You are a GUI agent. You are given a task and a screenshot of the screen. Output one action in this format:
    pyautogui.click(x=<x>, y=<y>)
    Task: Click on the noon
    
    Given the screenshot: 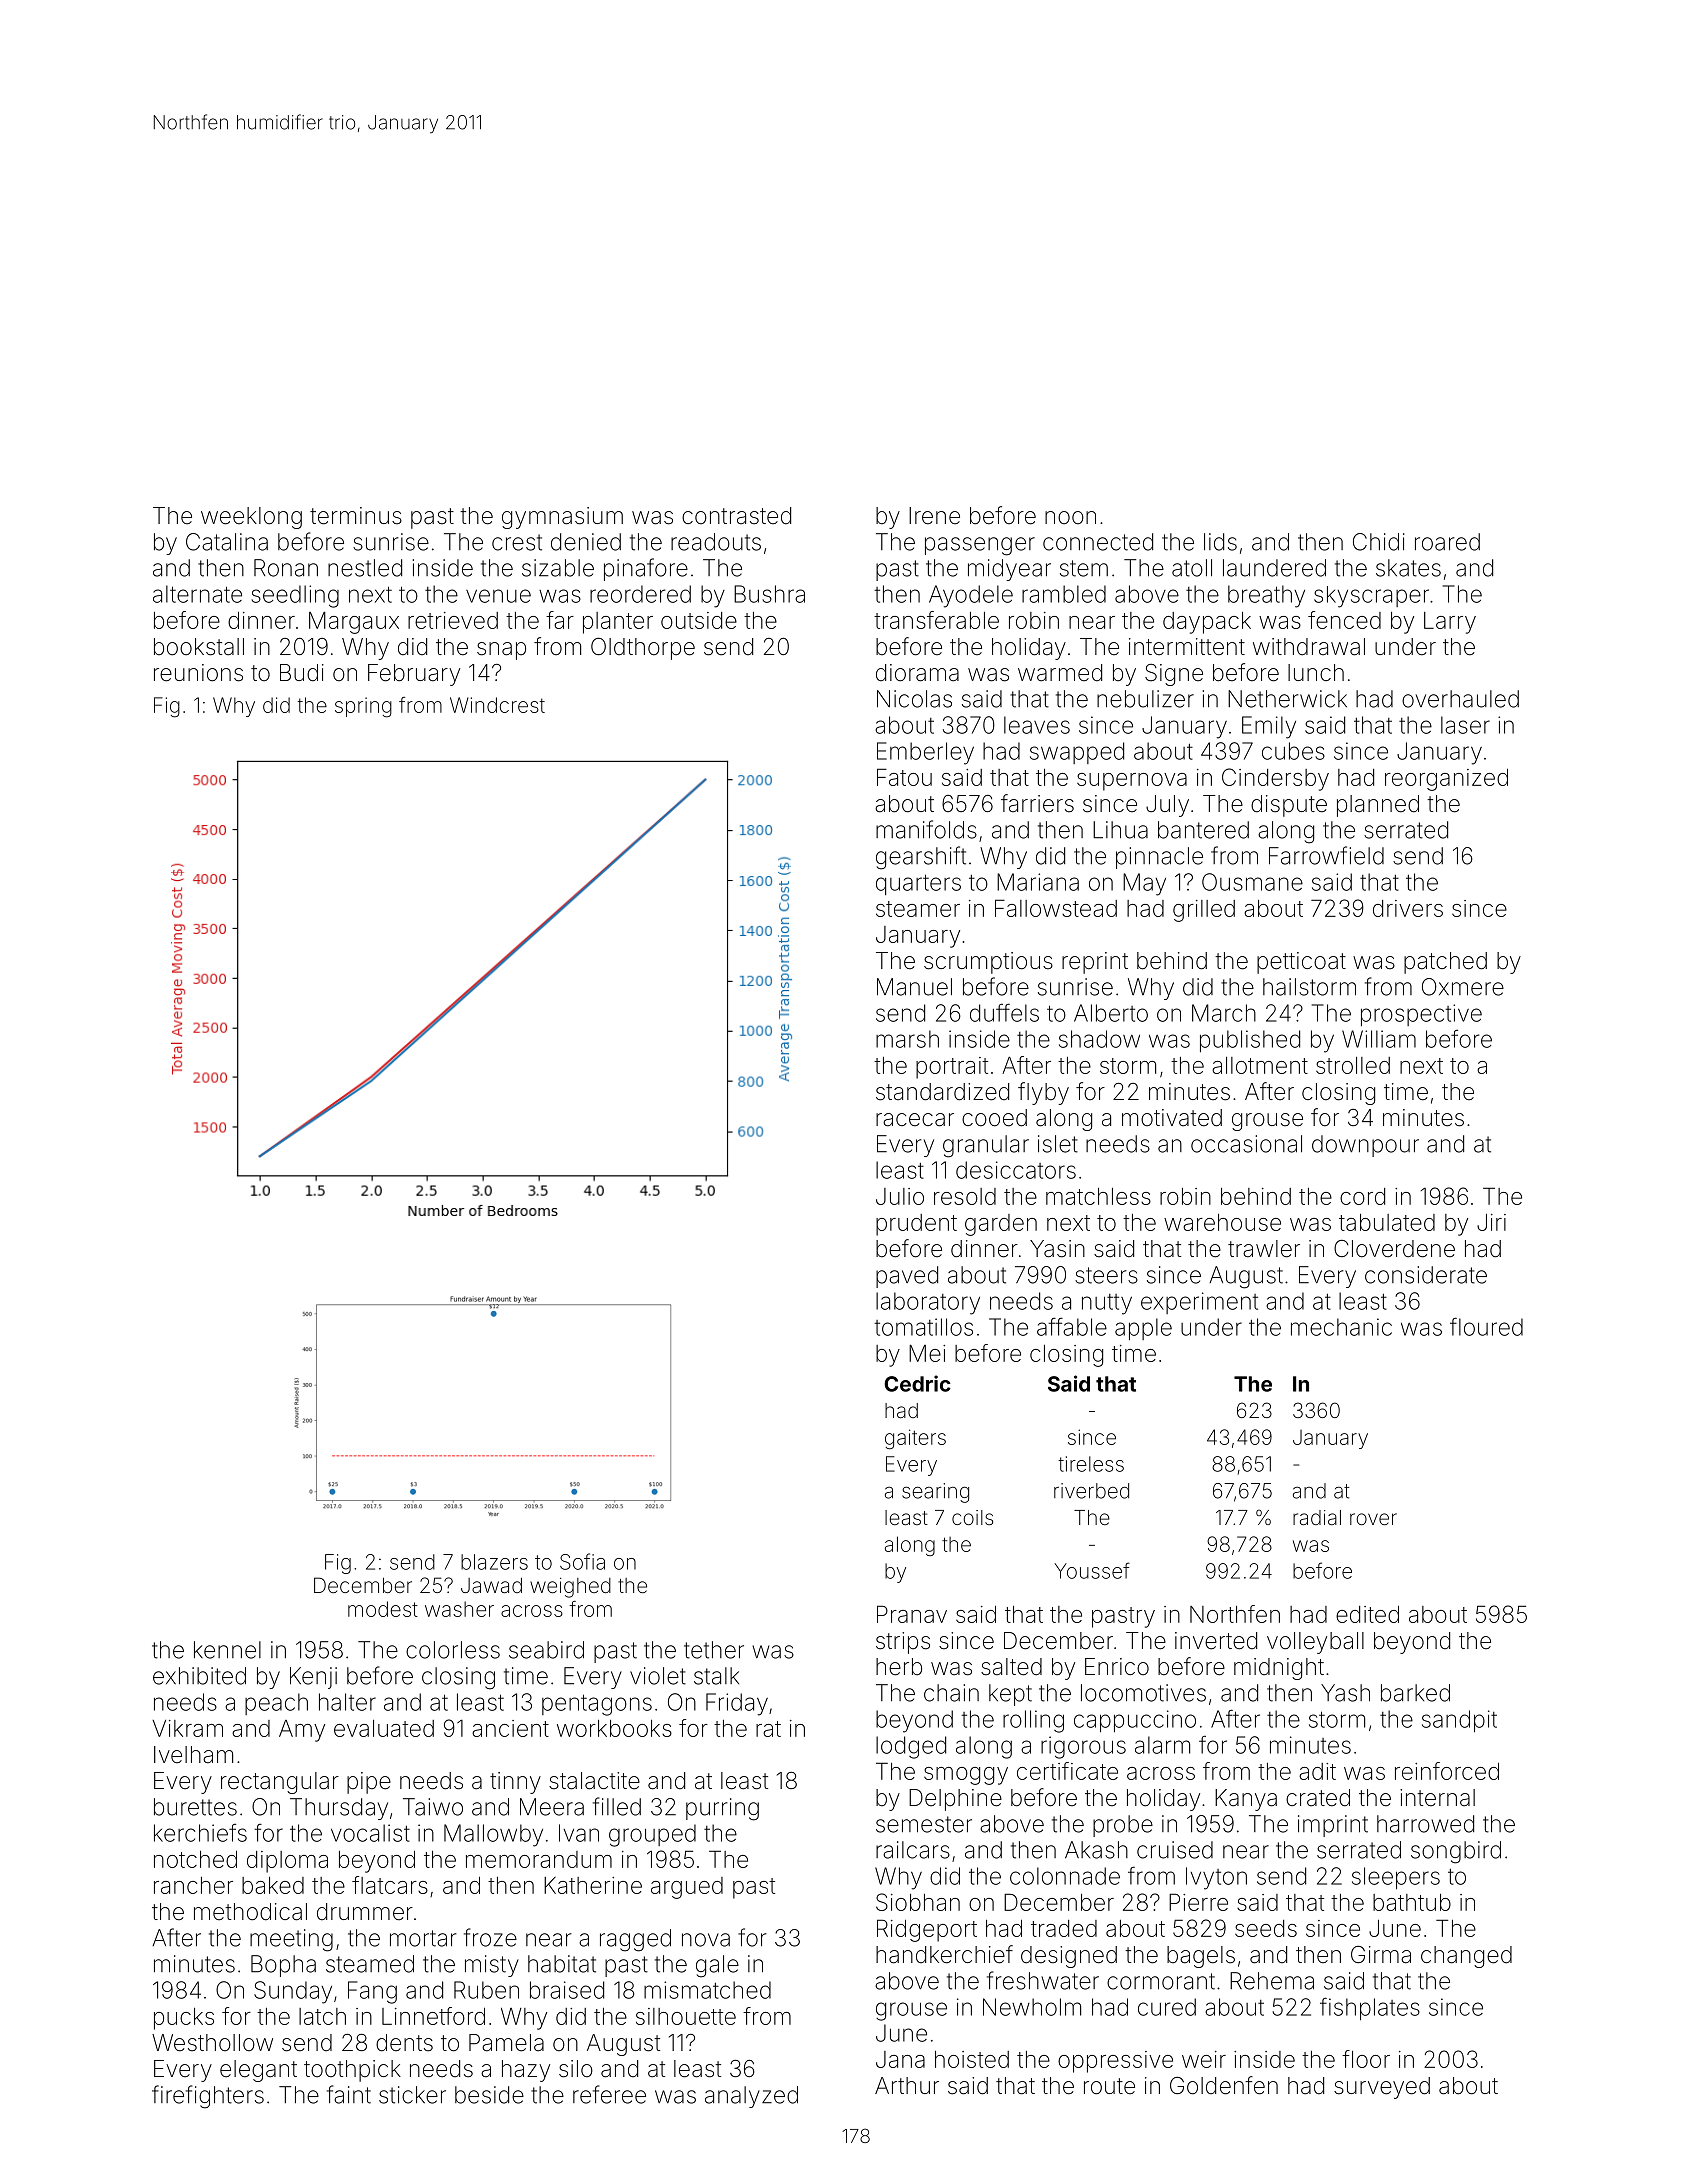 What is the action you would take?
    pyautogui.click(x=1070, y=518)
